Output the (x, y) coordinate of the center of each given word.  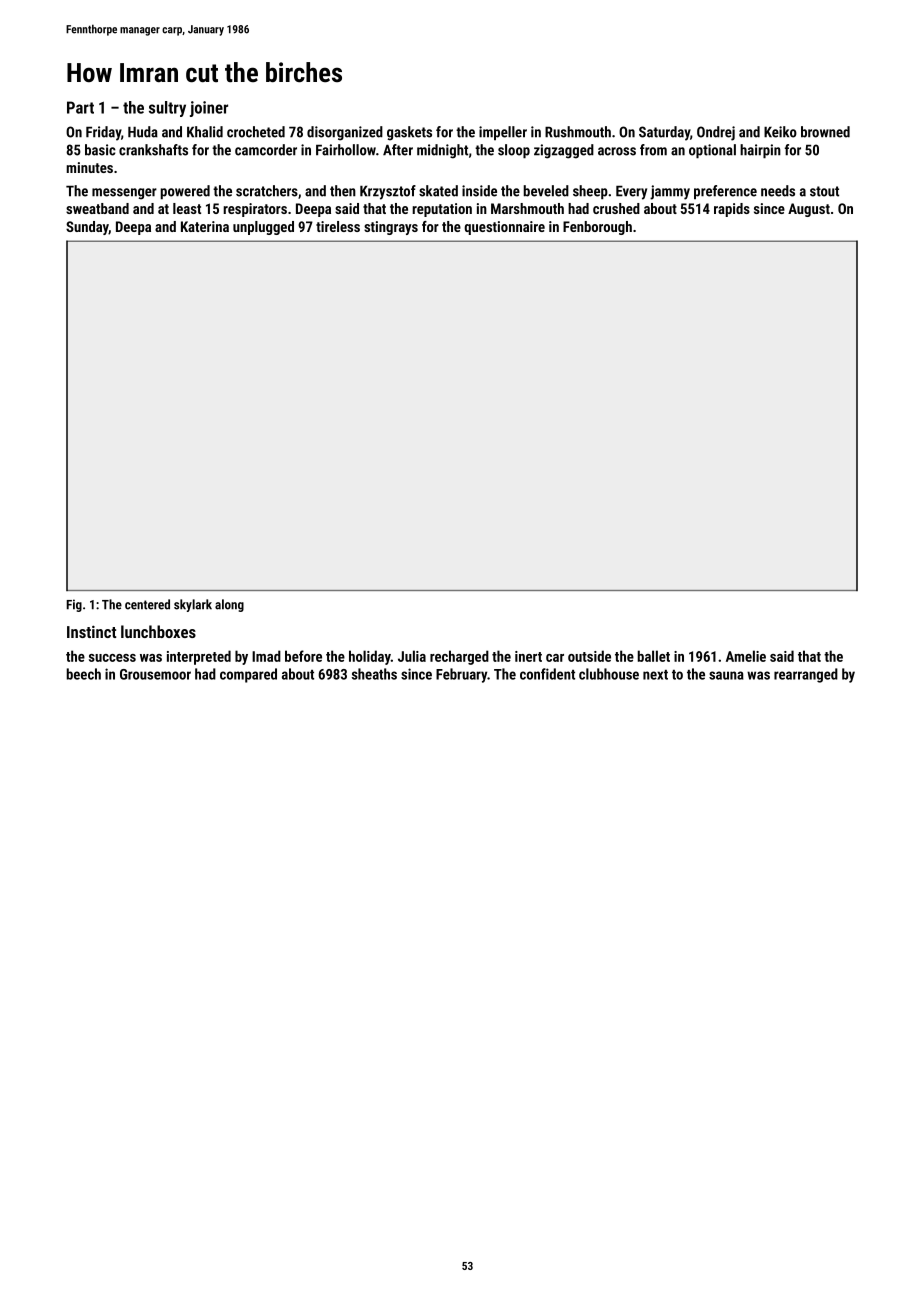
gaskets (409, 133)
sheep (590, 192)
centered (147, 604)
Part (80, 107)
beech (84, 674)
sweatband (97, 208)
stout (824, 191)
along (229, 605)
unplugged (263, 228)
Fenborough (597, 228)
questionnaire (504, 228)
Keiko (780, 132)
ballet (654, 656)
